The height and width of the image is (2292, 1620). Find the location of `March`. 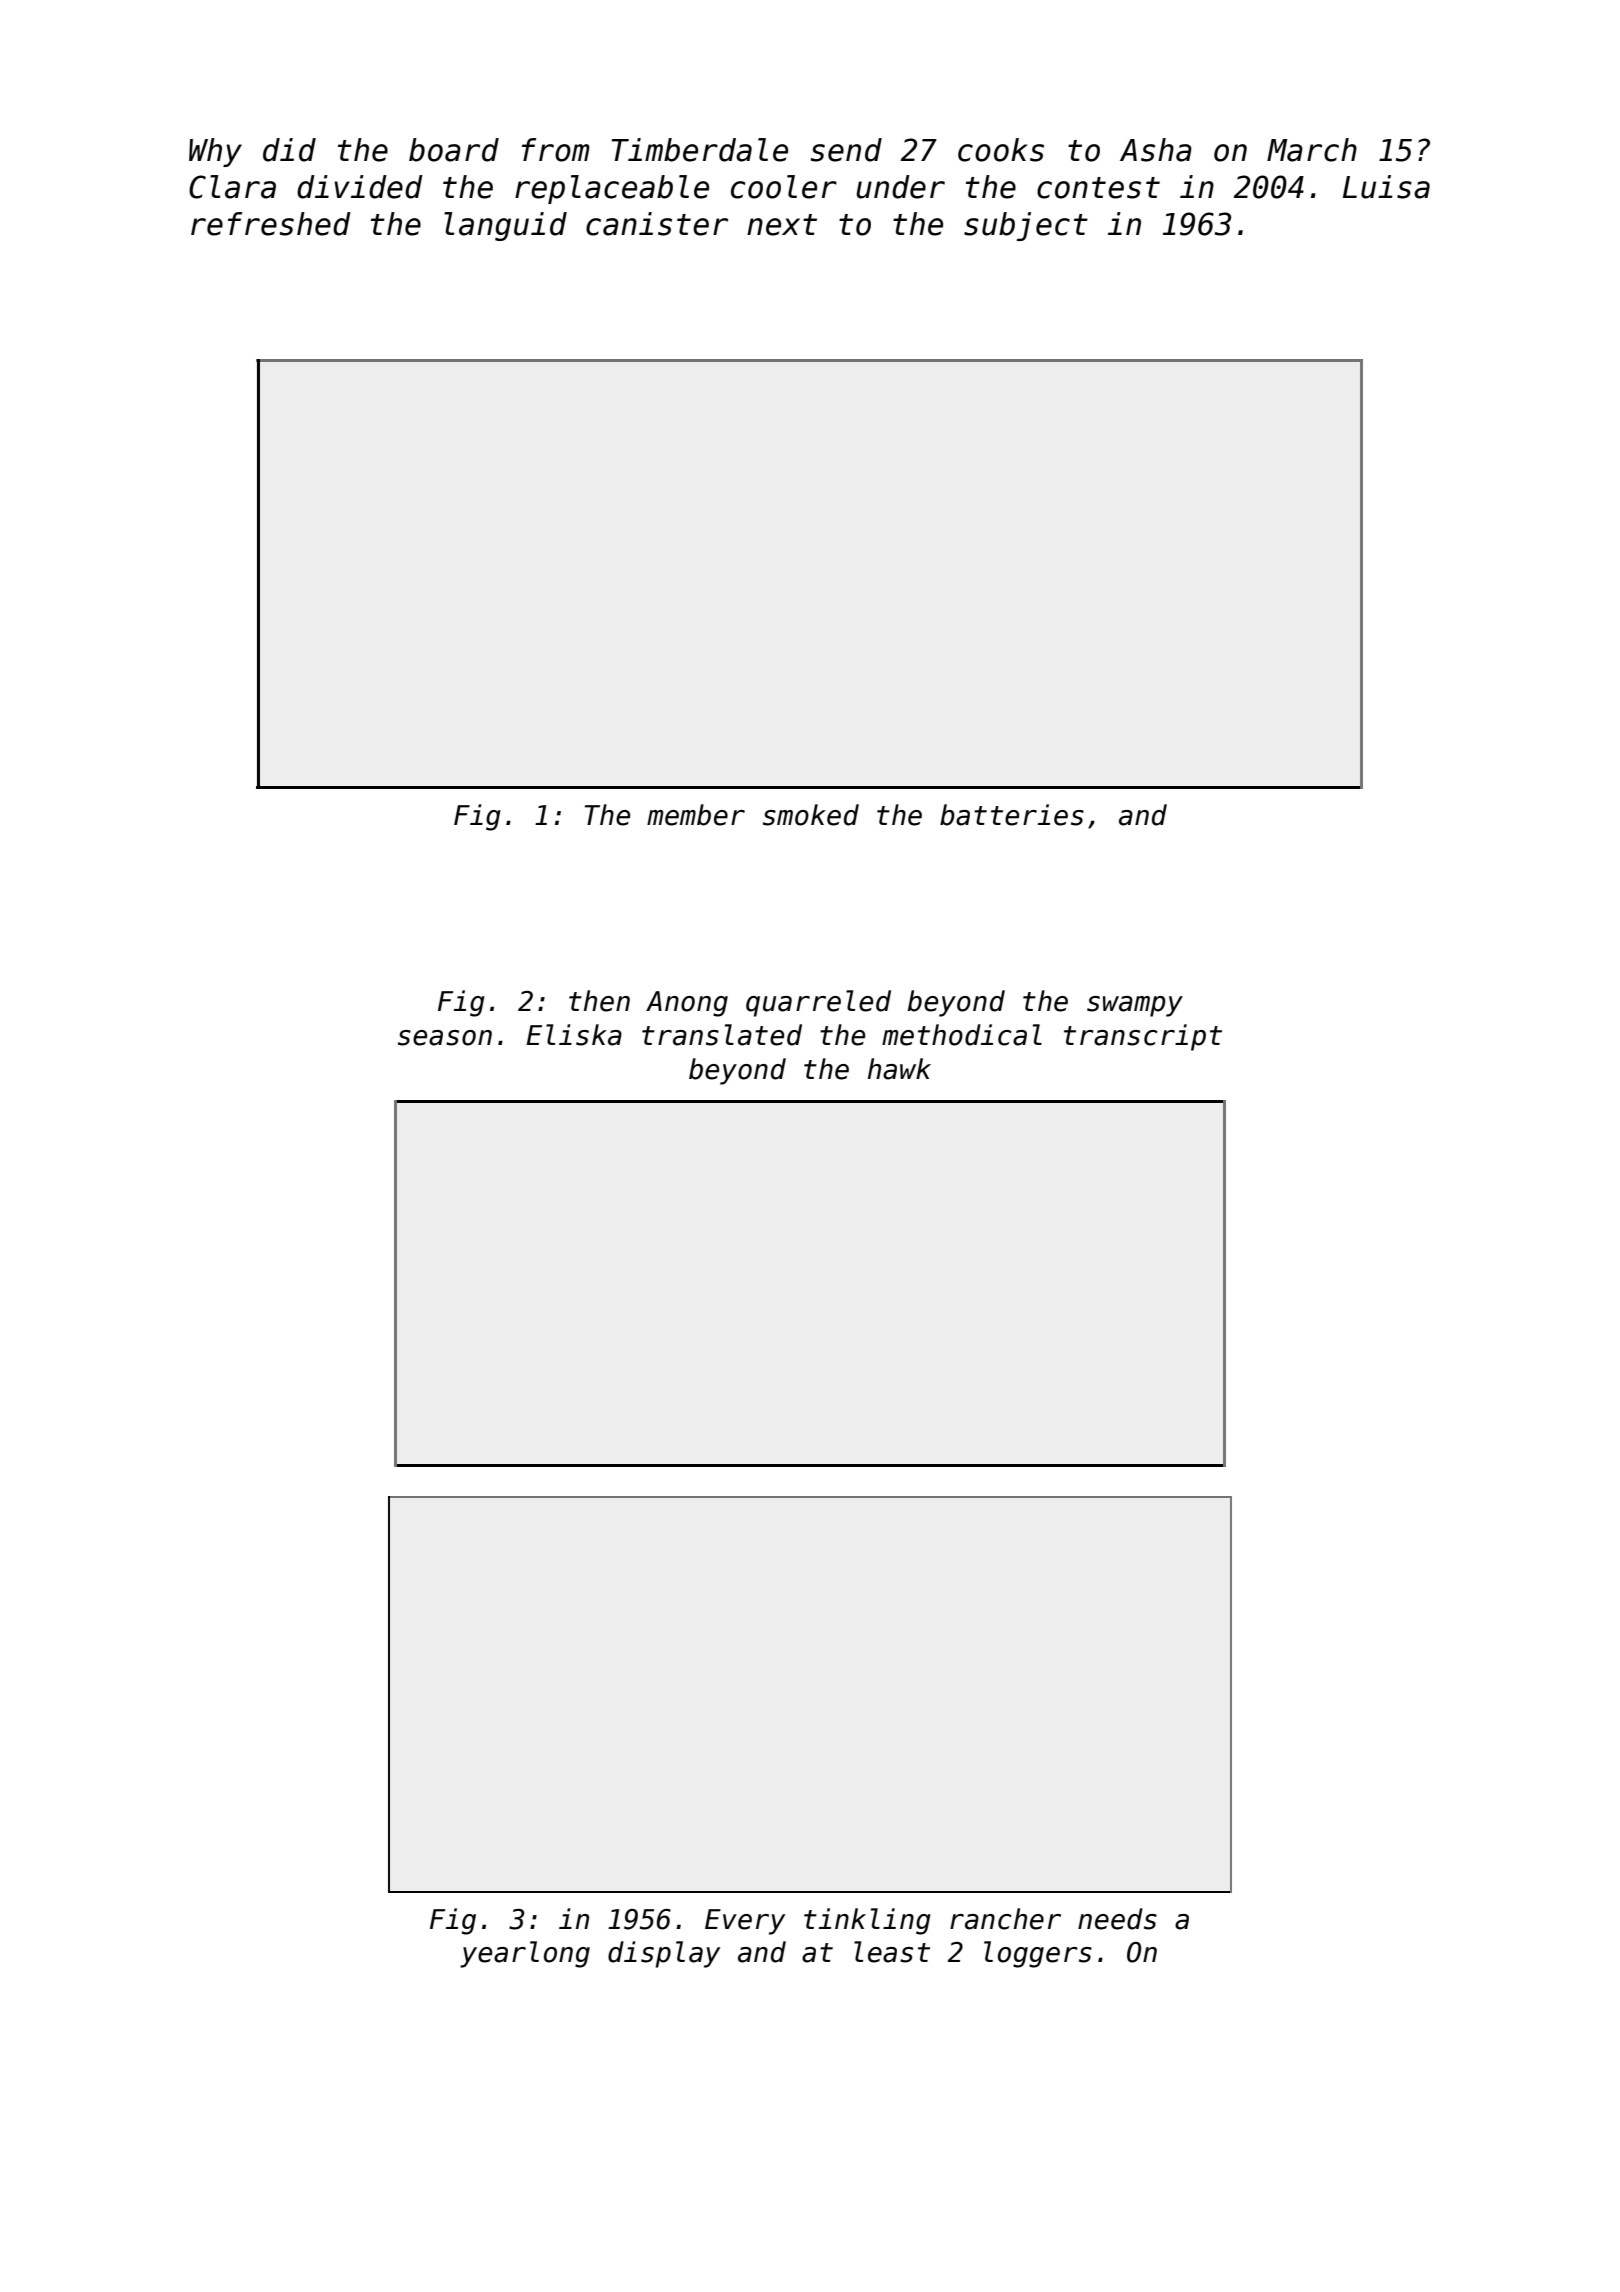

March is located at coordinates (1312, 150).
